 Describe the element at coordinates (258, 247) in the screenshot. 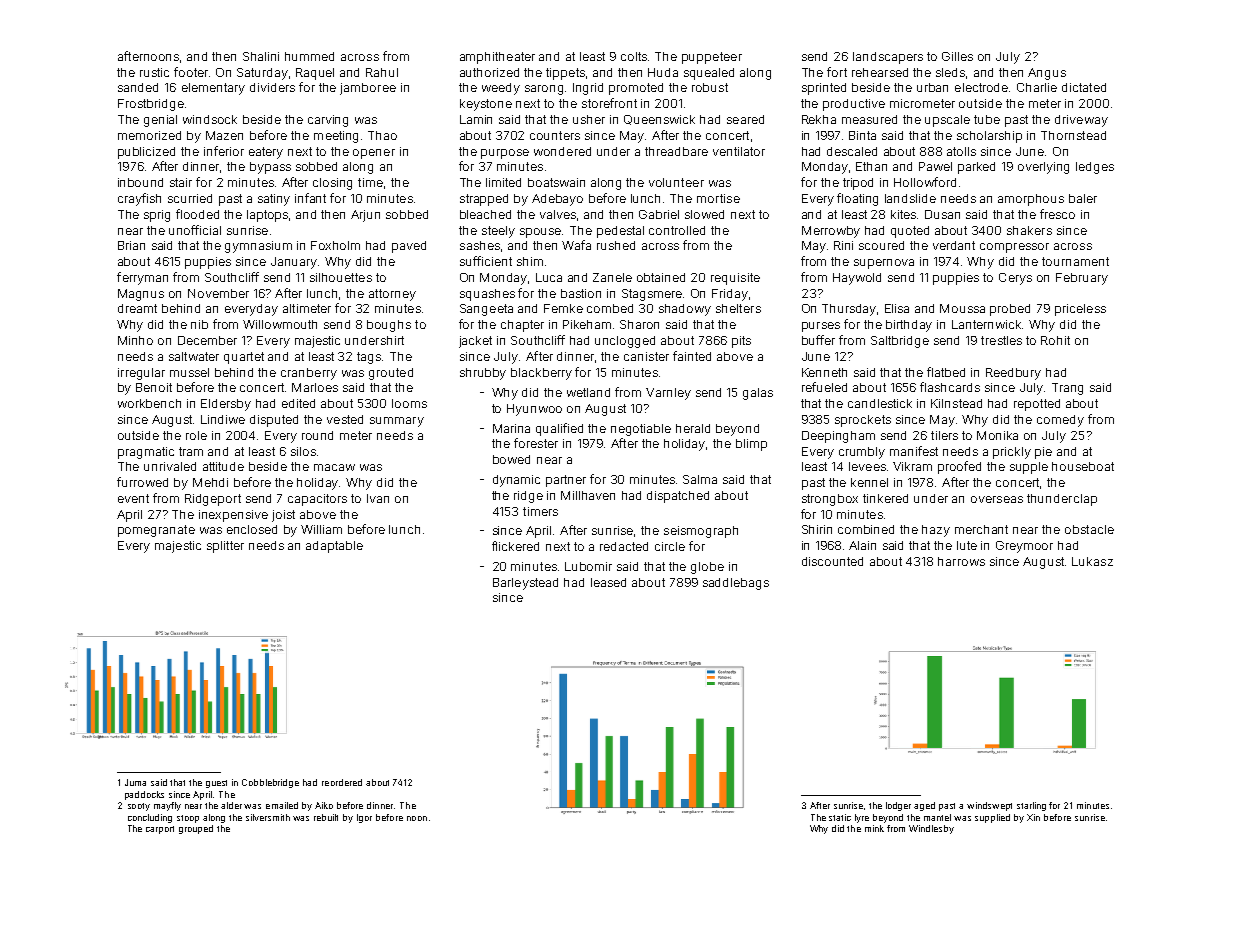

I see `gymnasium` at that location.
